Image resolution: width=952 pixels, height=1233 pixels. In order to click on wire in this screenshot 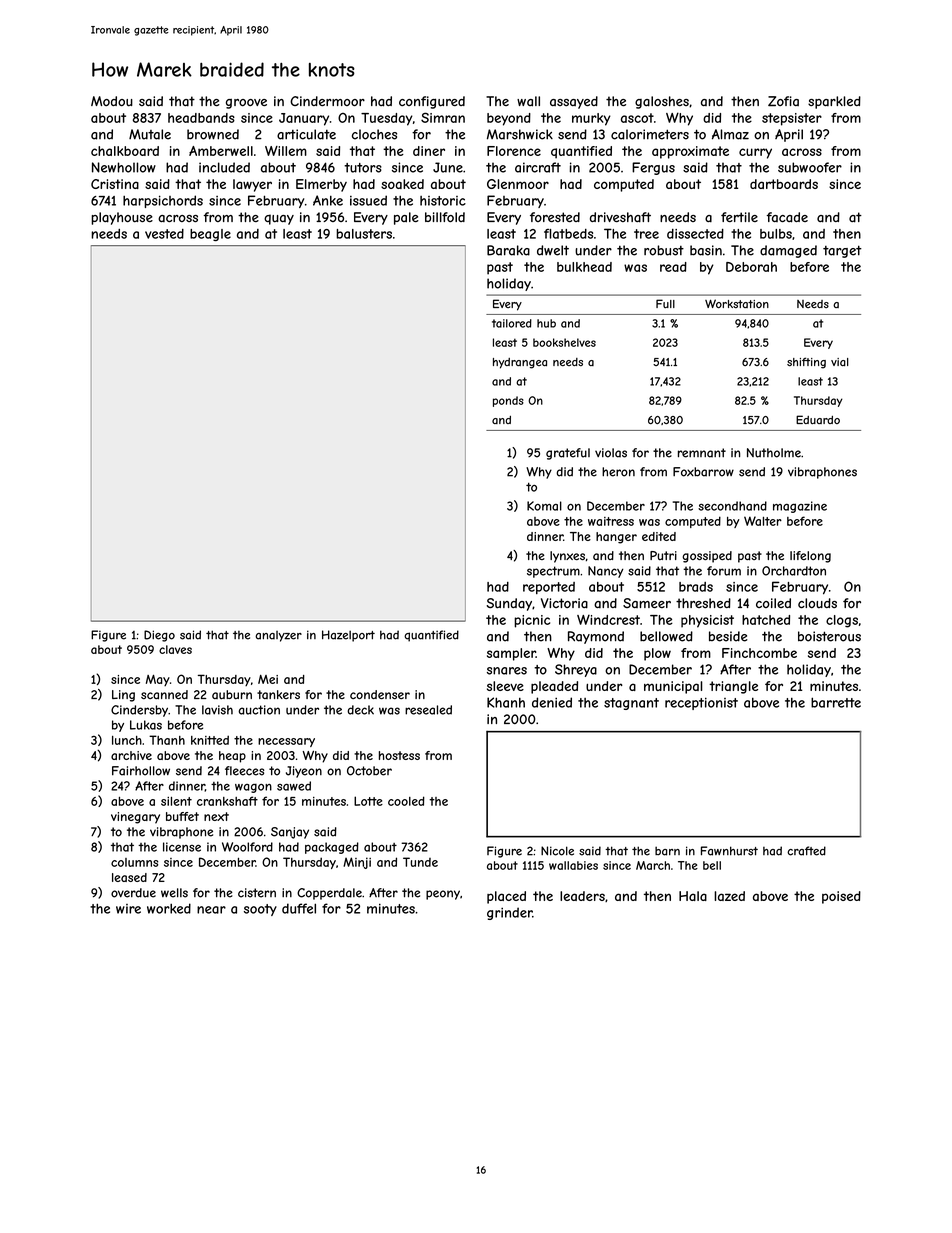, I will do `click(128, 909)`.
